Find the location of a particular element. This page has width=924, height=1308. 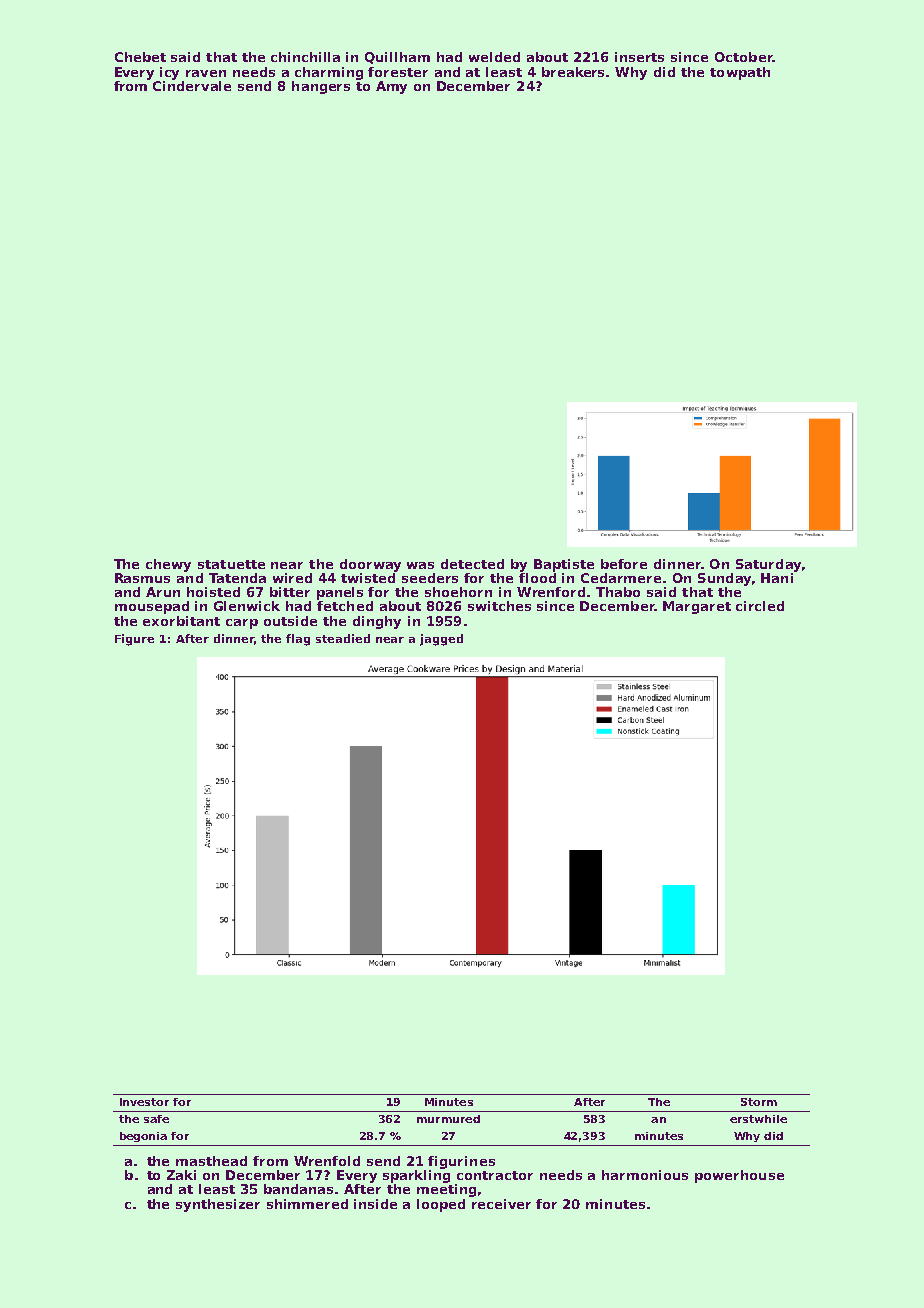

chinchilla is located at coordinates (305, 57).
